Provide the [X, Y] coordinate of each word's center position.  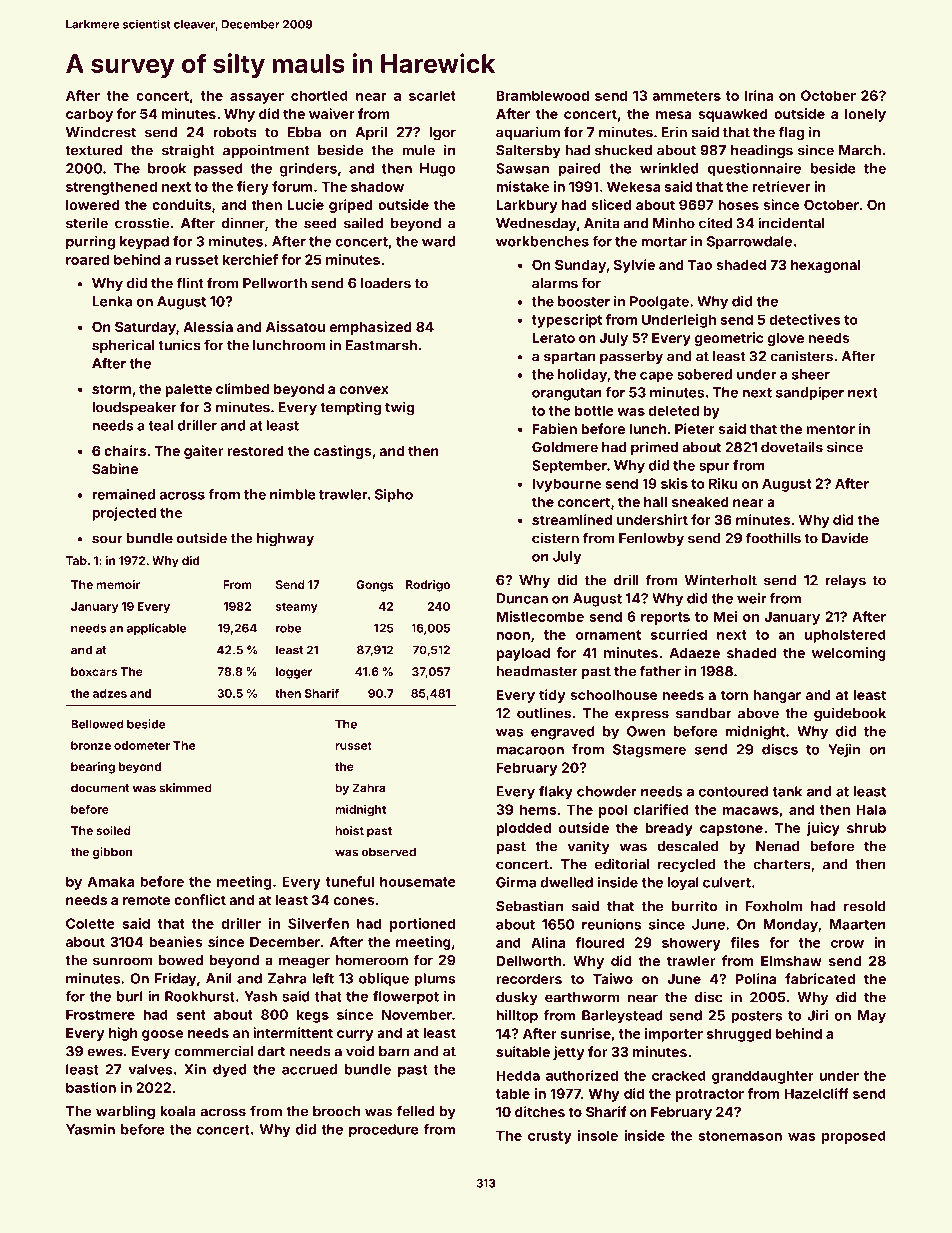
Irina [759, 95]
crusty [550, 1137]
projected [124, 514]
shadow [377, 186]
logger [294, 673]
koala [178, 1111]
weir [751, 598]
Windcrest [101, 132]
